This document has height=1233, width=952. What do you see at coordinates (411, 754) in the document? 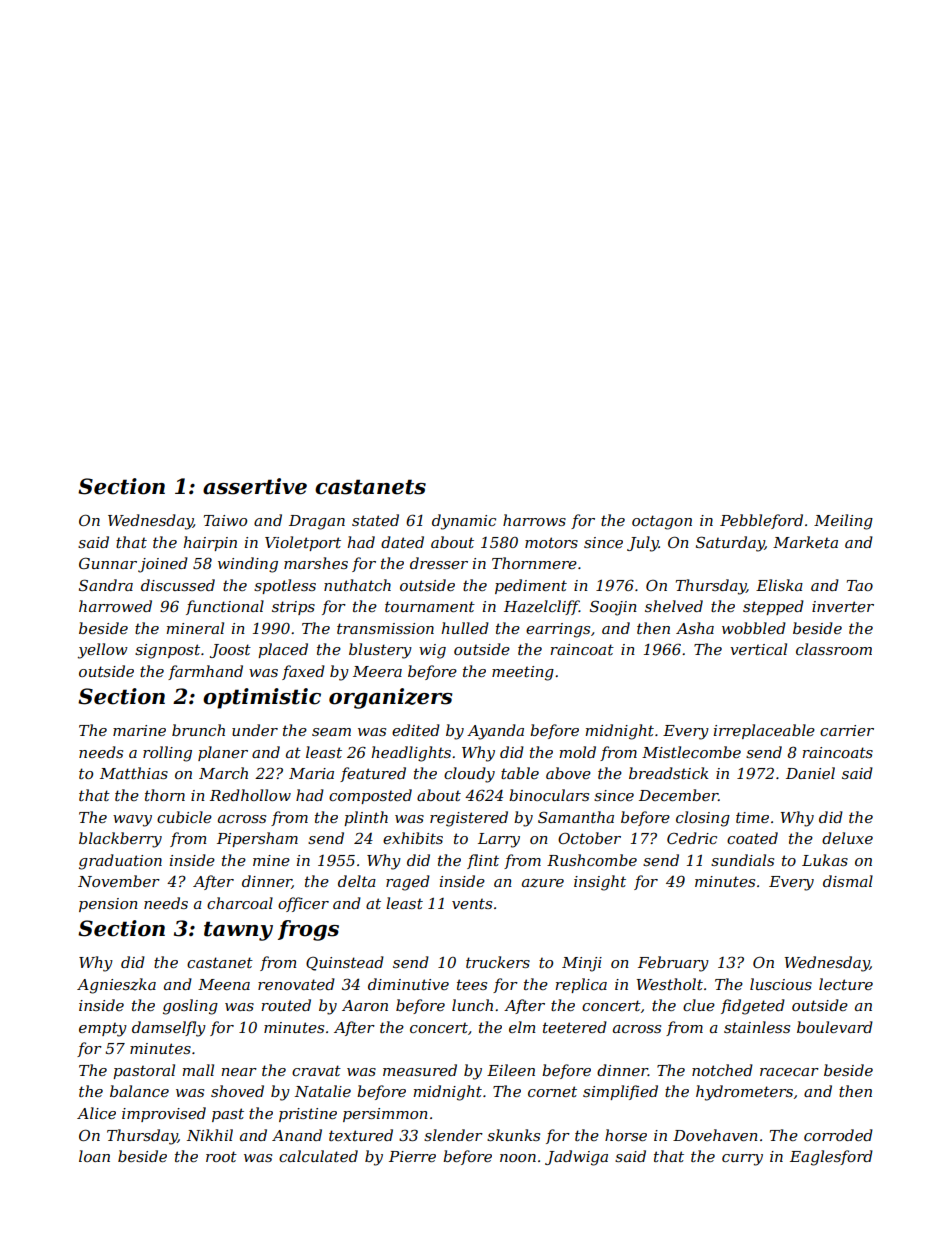
I see `headlights` at bounding box center [411, 754].
